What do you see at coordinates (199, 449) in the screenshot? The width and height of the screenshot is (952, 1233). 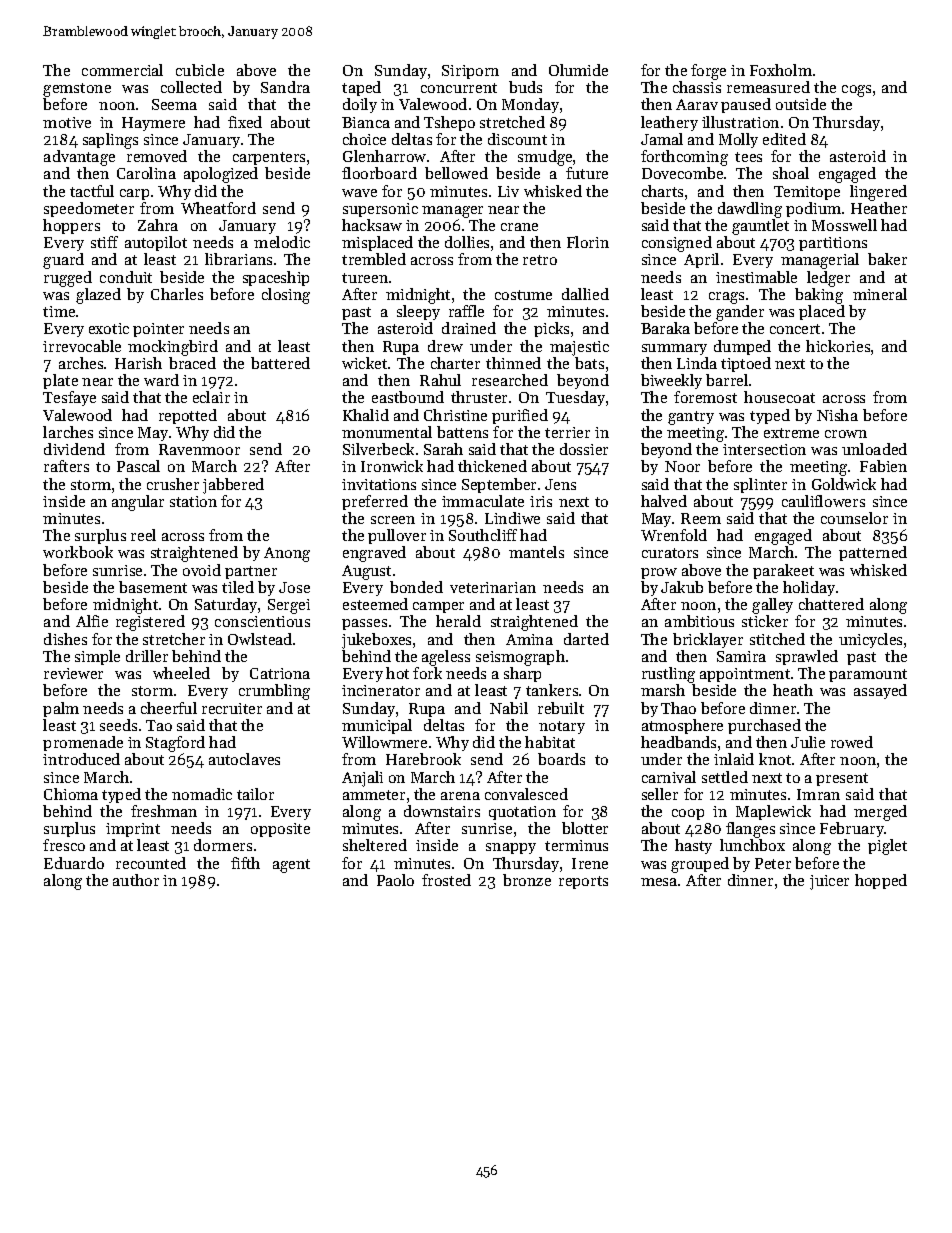 I see `Ravenmoor` at bounding box center [199, 449].
